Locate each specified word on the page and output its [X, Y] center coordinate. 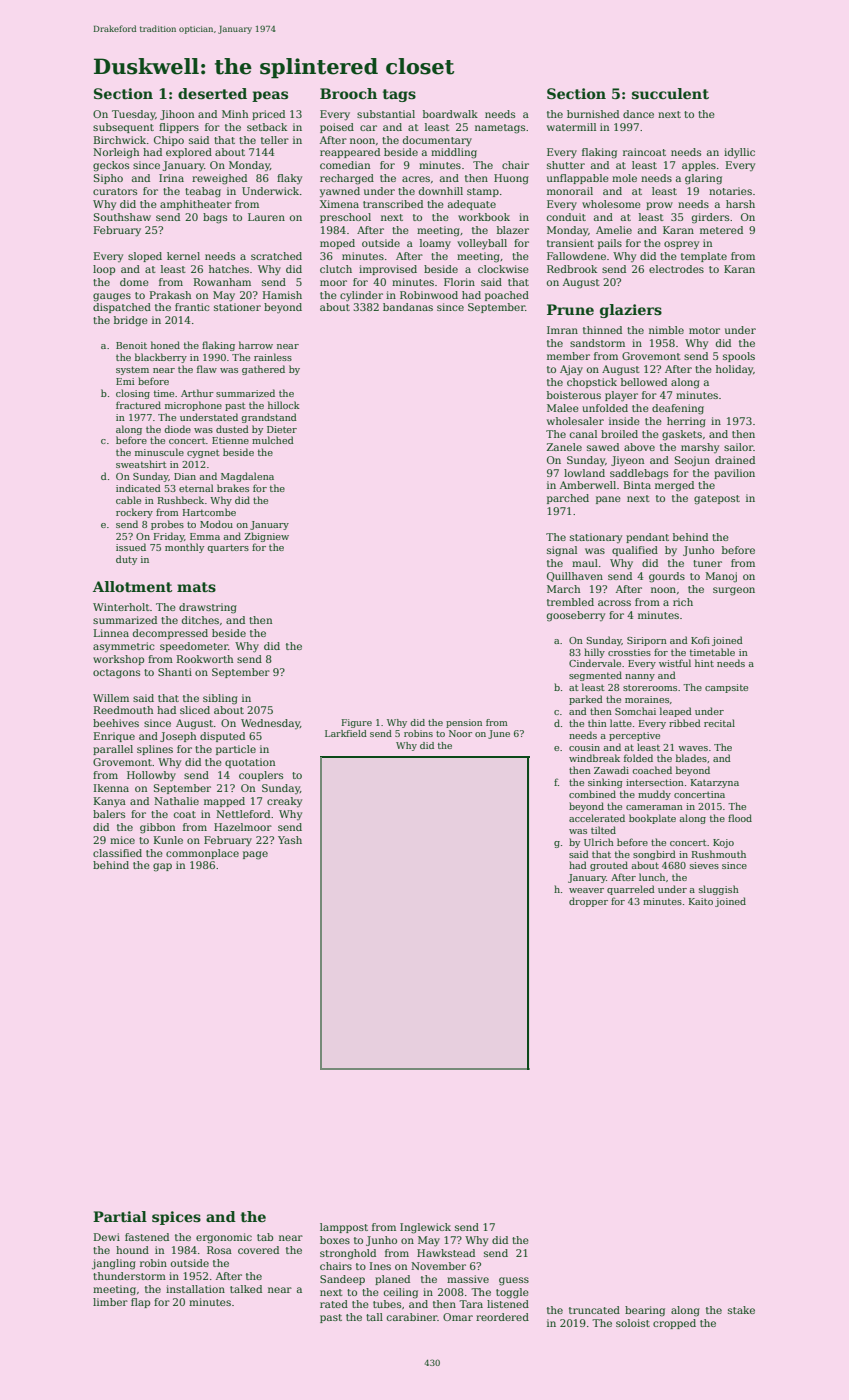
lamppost [344, 1228]
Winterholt [121, 607]
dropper [588, 902]
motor [704, 330]
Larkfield [346, 733]
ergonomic [224, 1238]
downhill [441, 191]
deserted [212, 93]
